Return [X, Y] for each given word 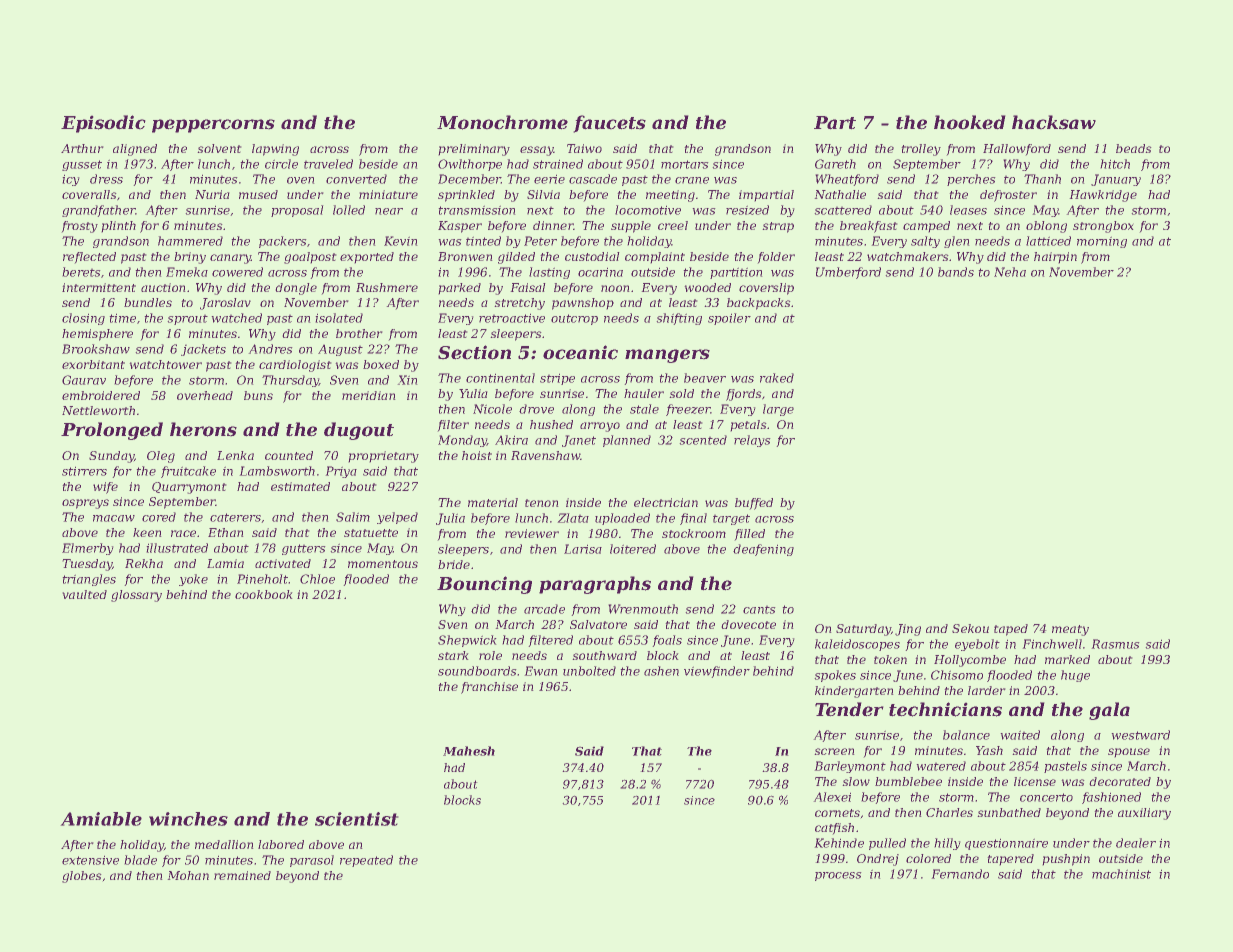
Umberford [848, 273]
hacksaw [1054, 122]
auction [163, 287]
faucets [610, 124]
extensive [90, 860]
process [838, 876]
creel [673, 225]
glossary [136, 596]
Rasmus [1115, 644]
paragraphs [595, 585]
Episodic [103, 124]
